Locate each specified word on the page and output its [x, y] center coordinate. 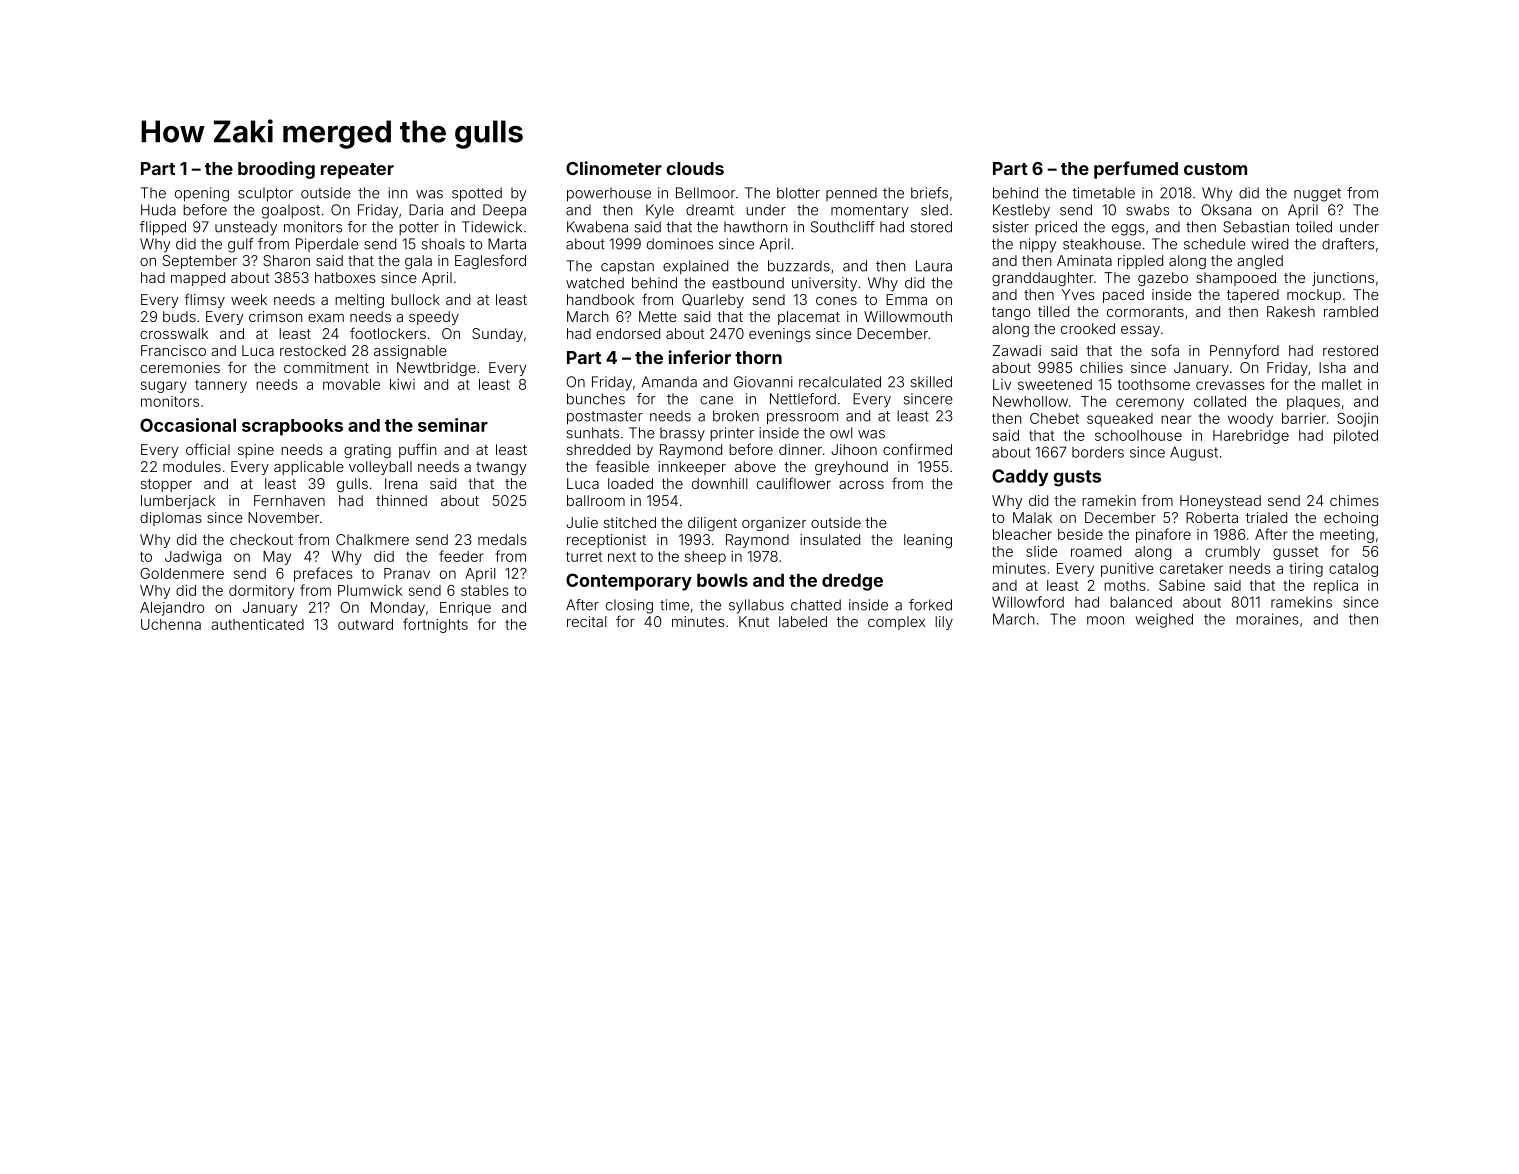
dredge [852, 582]
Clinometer [614, 168]
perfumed [1136, 170]
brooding [276, 170]
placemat [809, 318]
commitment [326, 367]
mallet [1342, 384]
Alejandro [172, 609]
